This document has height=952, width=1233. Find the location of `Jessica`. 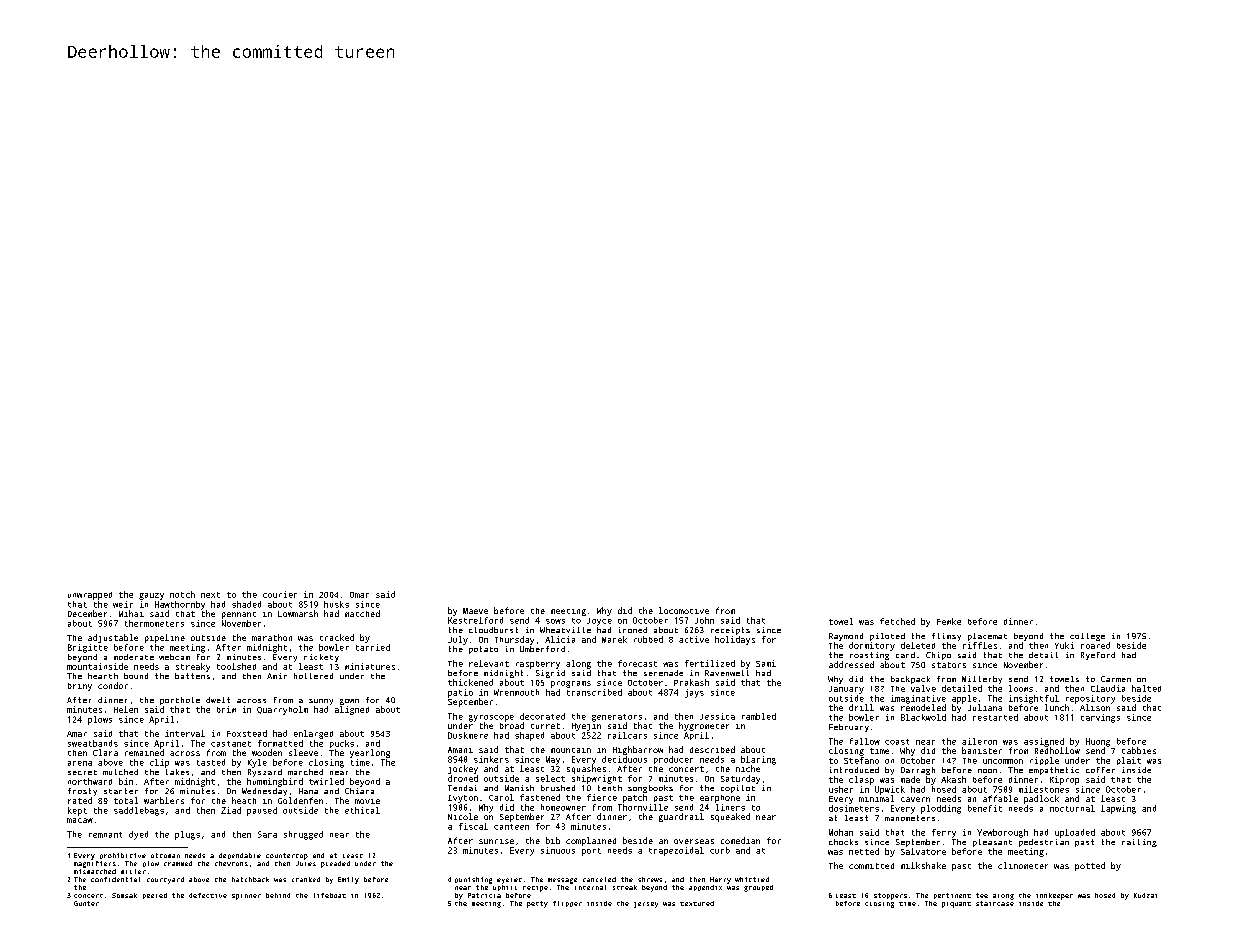

Jessica is located at coordinates (717, 716).
